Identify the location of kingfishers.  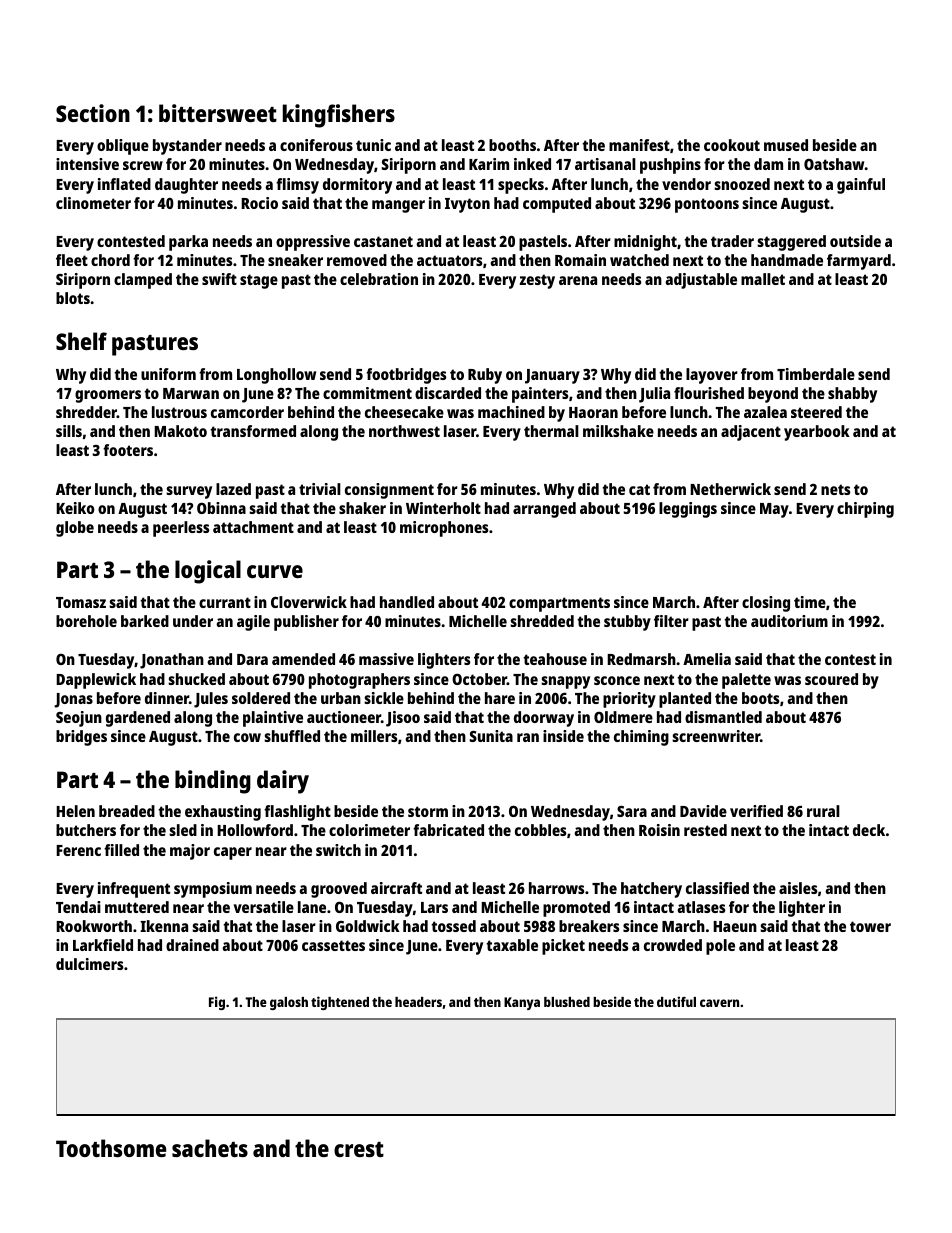
(339, 116).
